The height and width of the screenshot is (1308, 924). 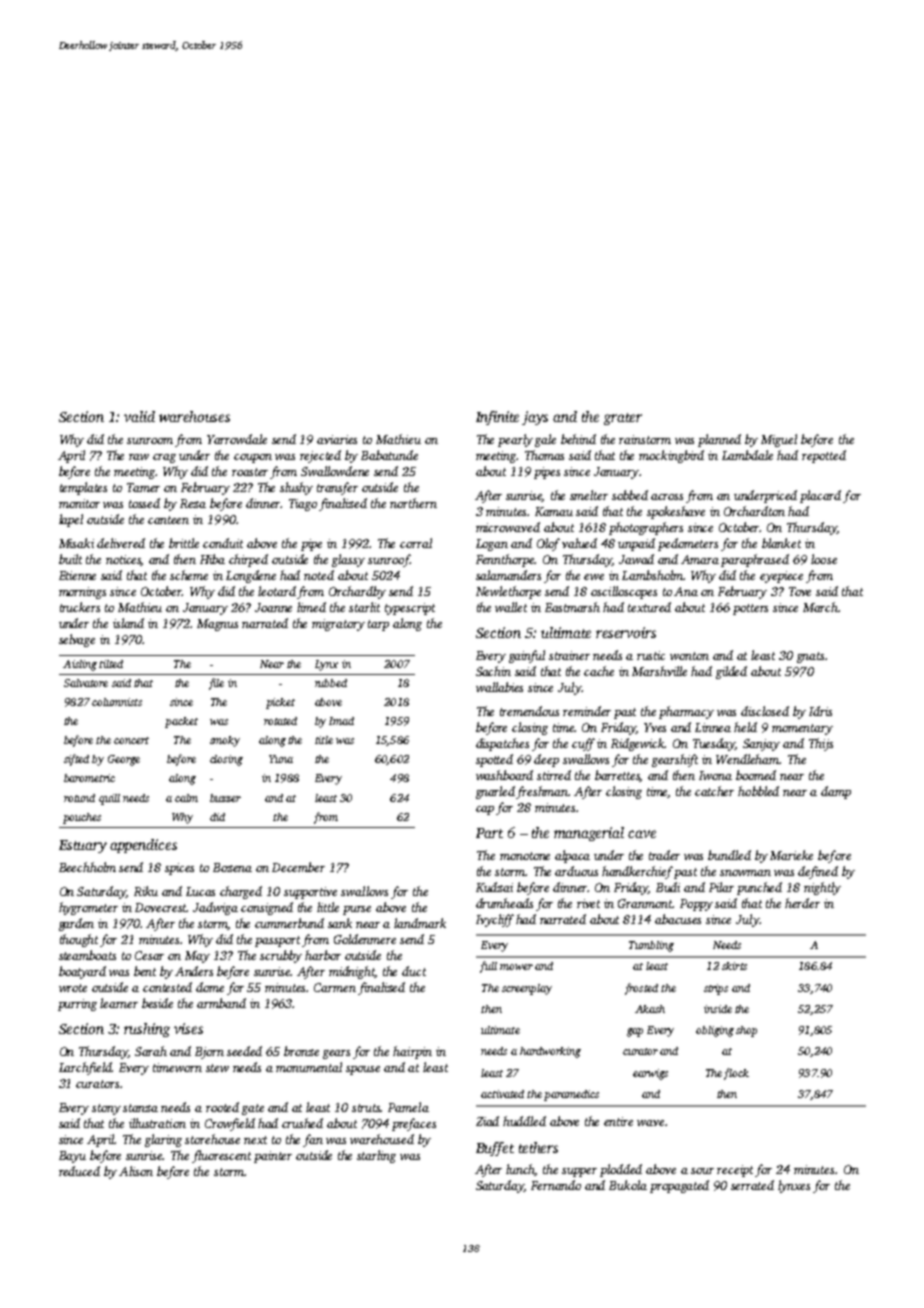 What do you see at coordinates (273, 1157) in the screenshot?
I see `painter` at bounding box center [273, 1157].
